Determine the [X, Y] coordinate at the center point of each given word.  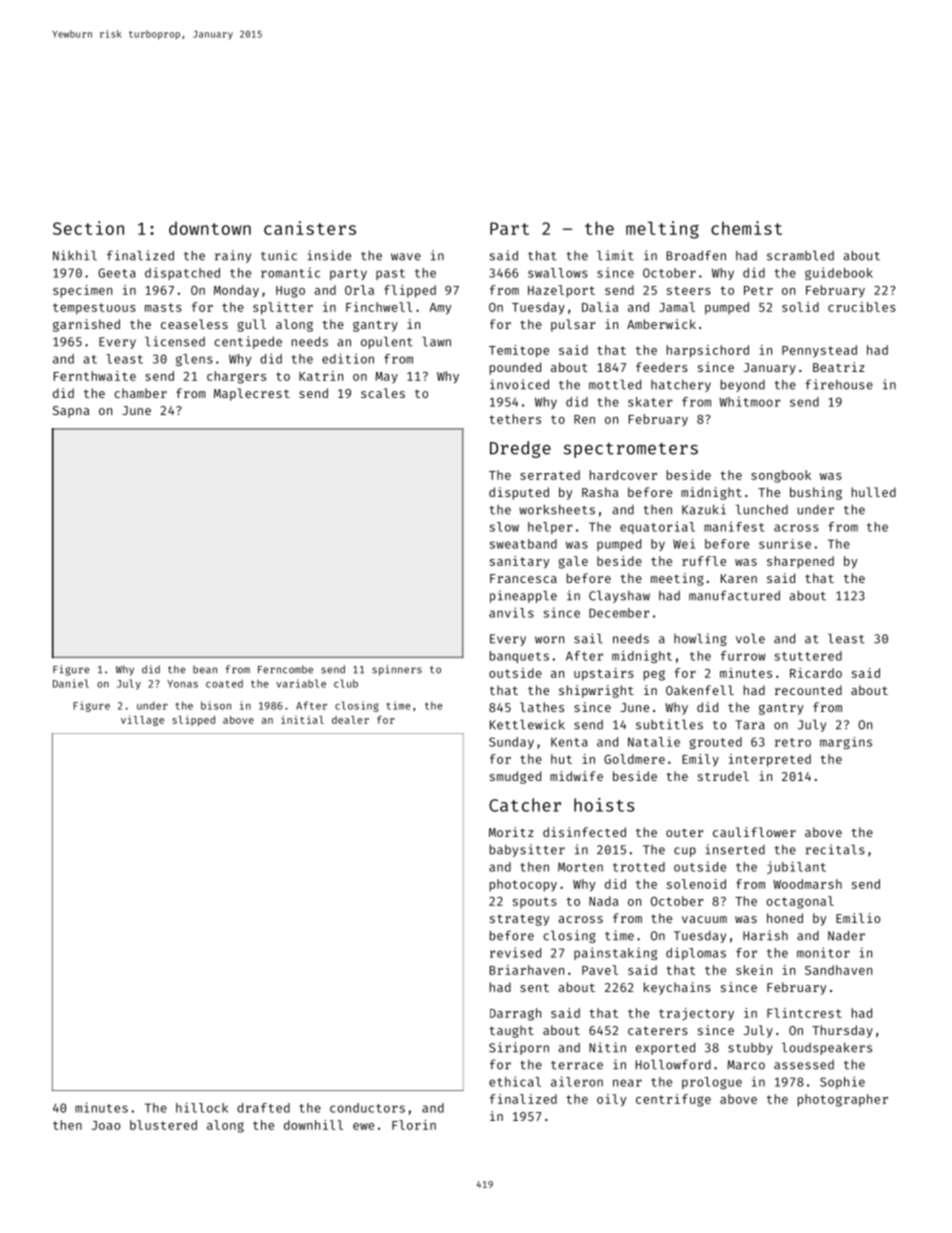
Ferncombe [285, 669]
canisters [310, 228]
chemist [746, 228]
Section [88, 228]
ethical [515, 1081]
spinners [397, 670]
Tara [750, 725]
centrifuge [673, 1100]
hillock [202, 1107]
